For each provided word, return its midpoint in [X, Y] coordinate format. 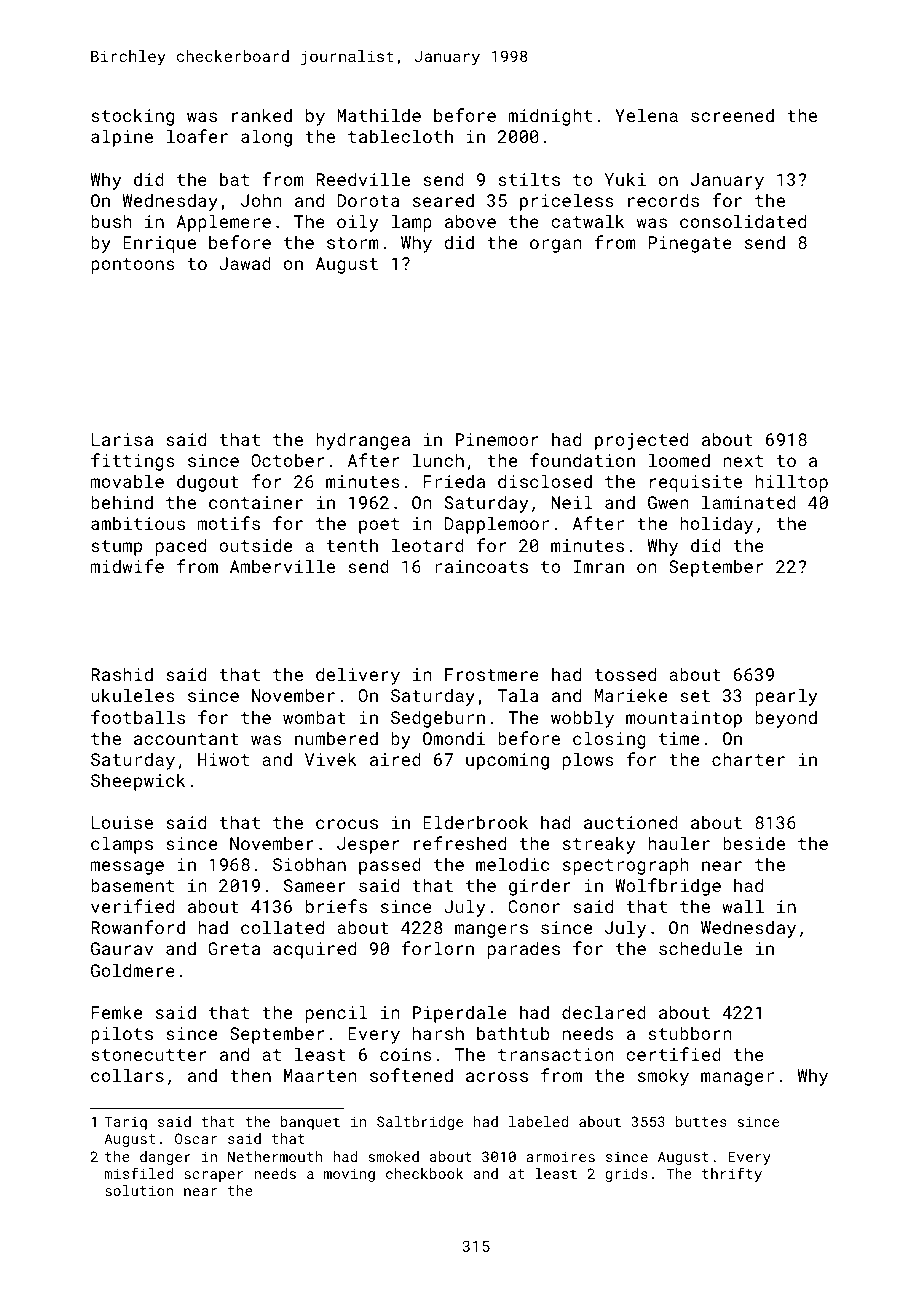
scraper [214, 1176]
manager [737, 1079]
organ [556, 246]
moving [349, 1175]
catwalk [587, 221]
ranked [262, 115]
